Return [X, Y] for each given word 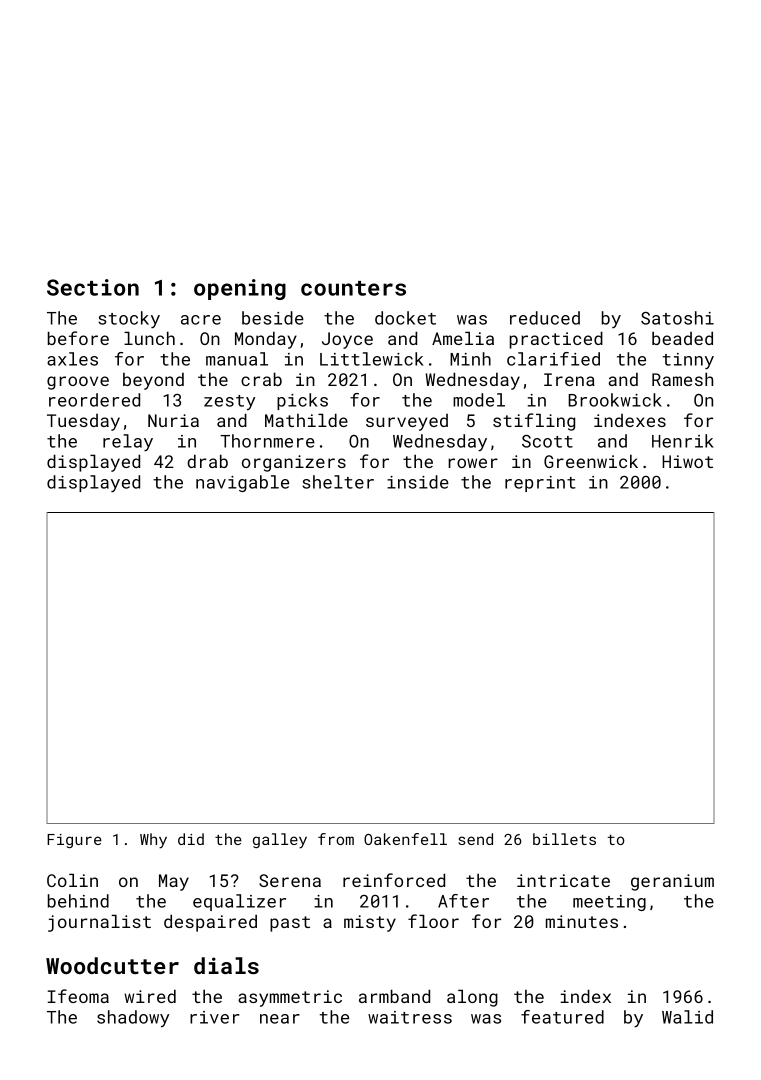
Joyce [347, 340]
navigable [242, 483]
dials [226, 965]
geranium [672, 882]
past [290, 924]
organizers [294, 463]
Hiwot [687, 461]
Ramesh [682, 379]
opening [240, 289]
